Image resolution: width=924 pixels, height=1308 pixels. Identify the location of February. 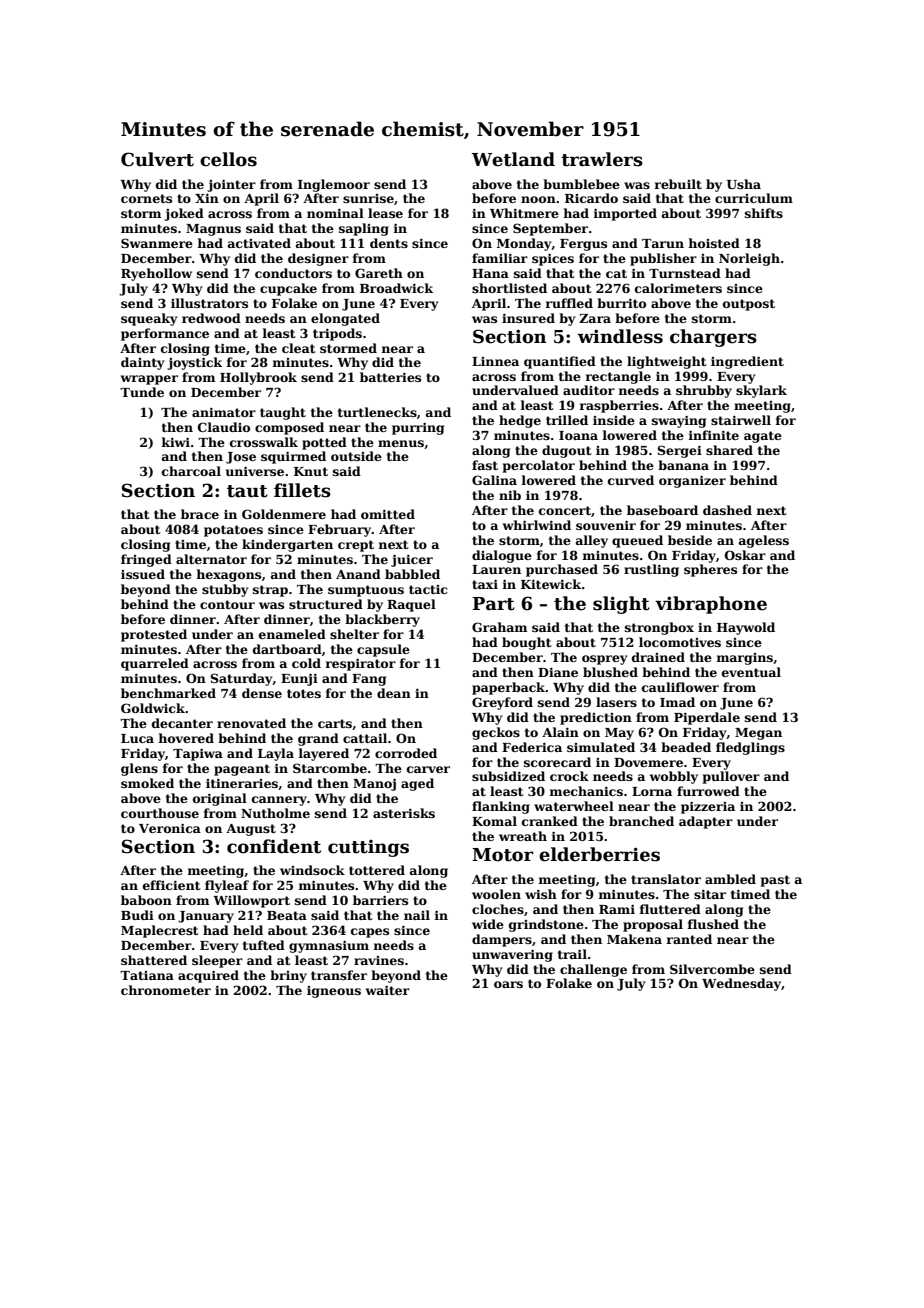
(340, 530).
